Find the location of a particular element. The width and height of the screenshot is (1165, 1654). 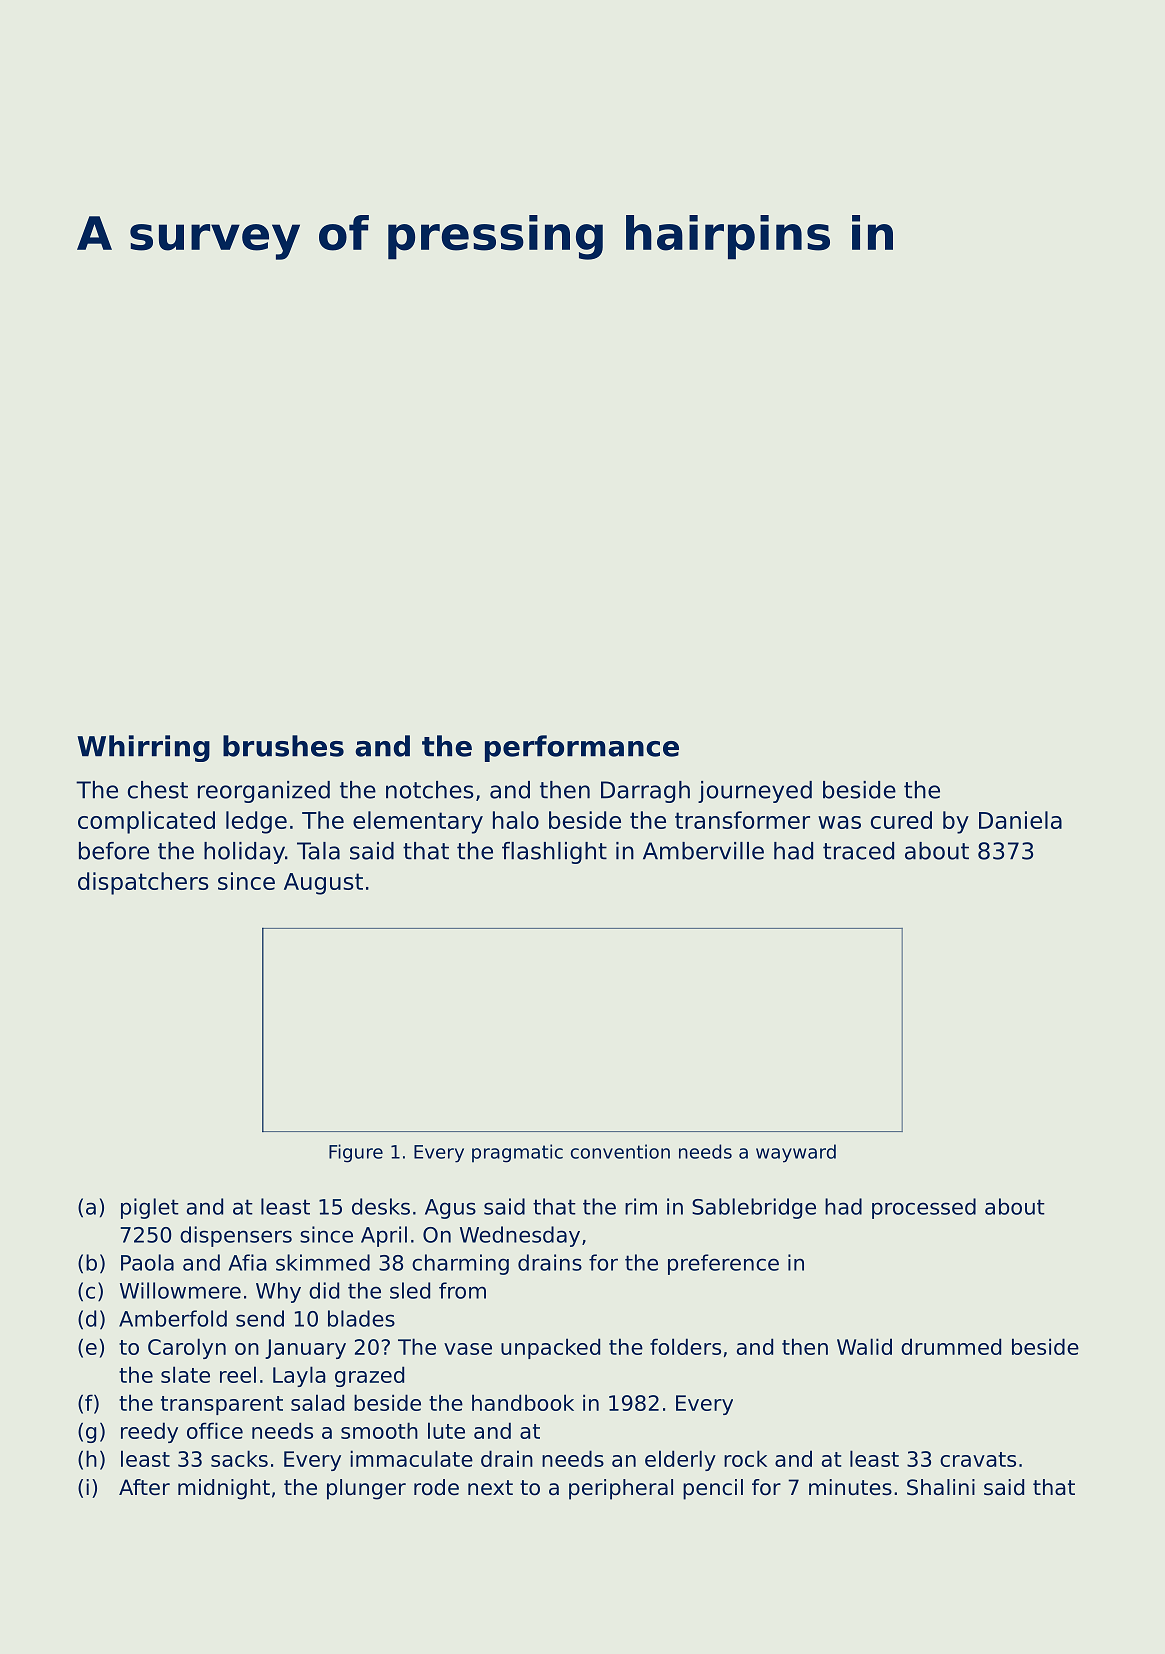

peripheral is located at coordinates (621, 1489).
